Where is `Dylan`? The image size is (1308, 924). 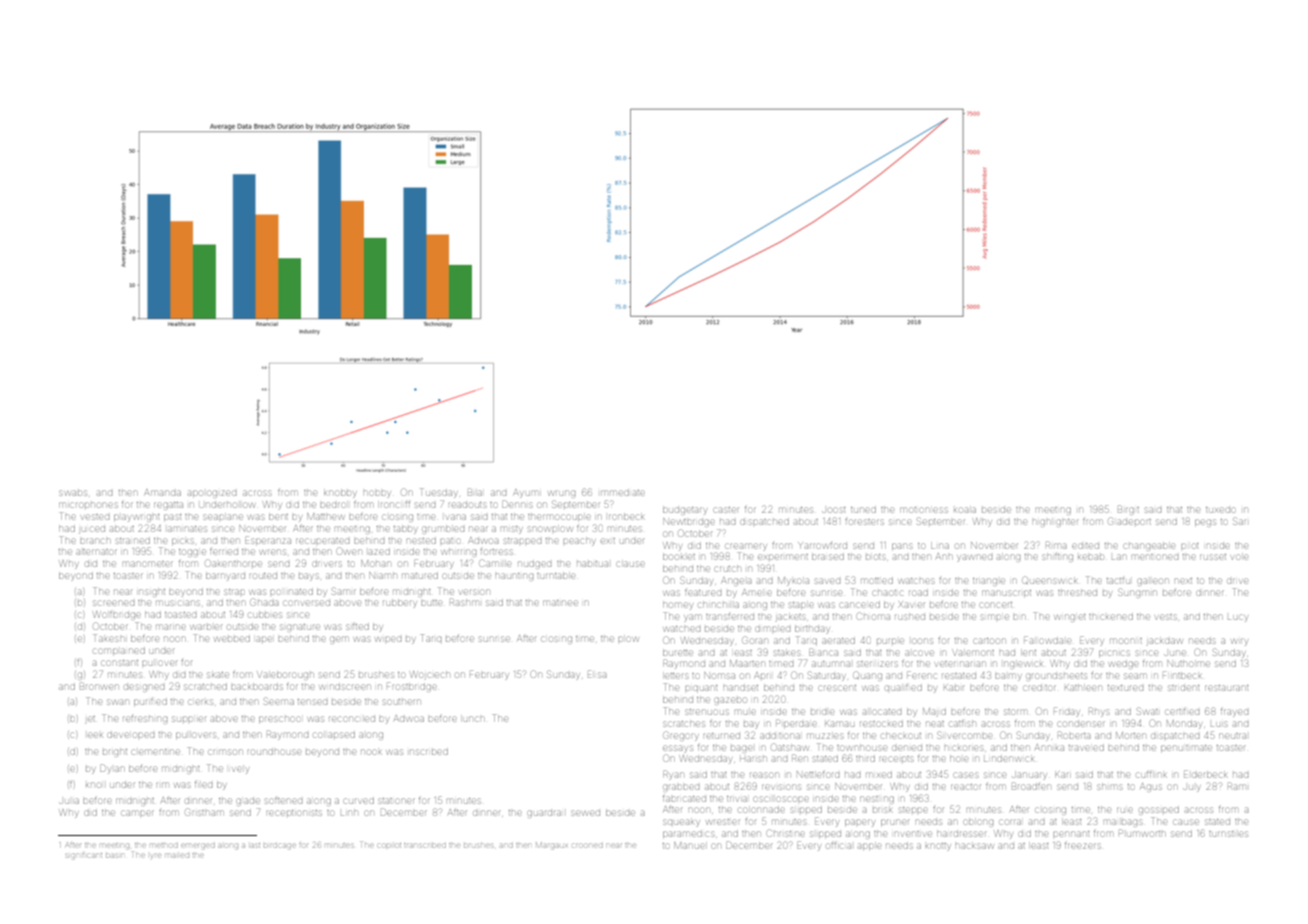
Dylan is located at coordinates (112, 769).
